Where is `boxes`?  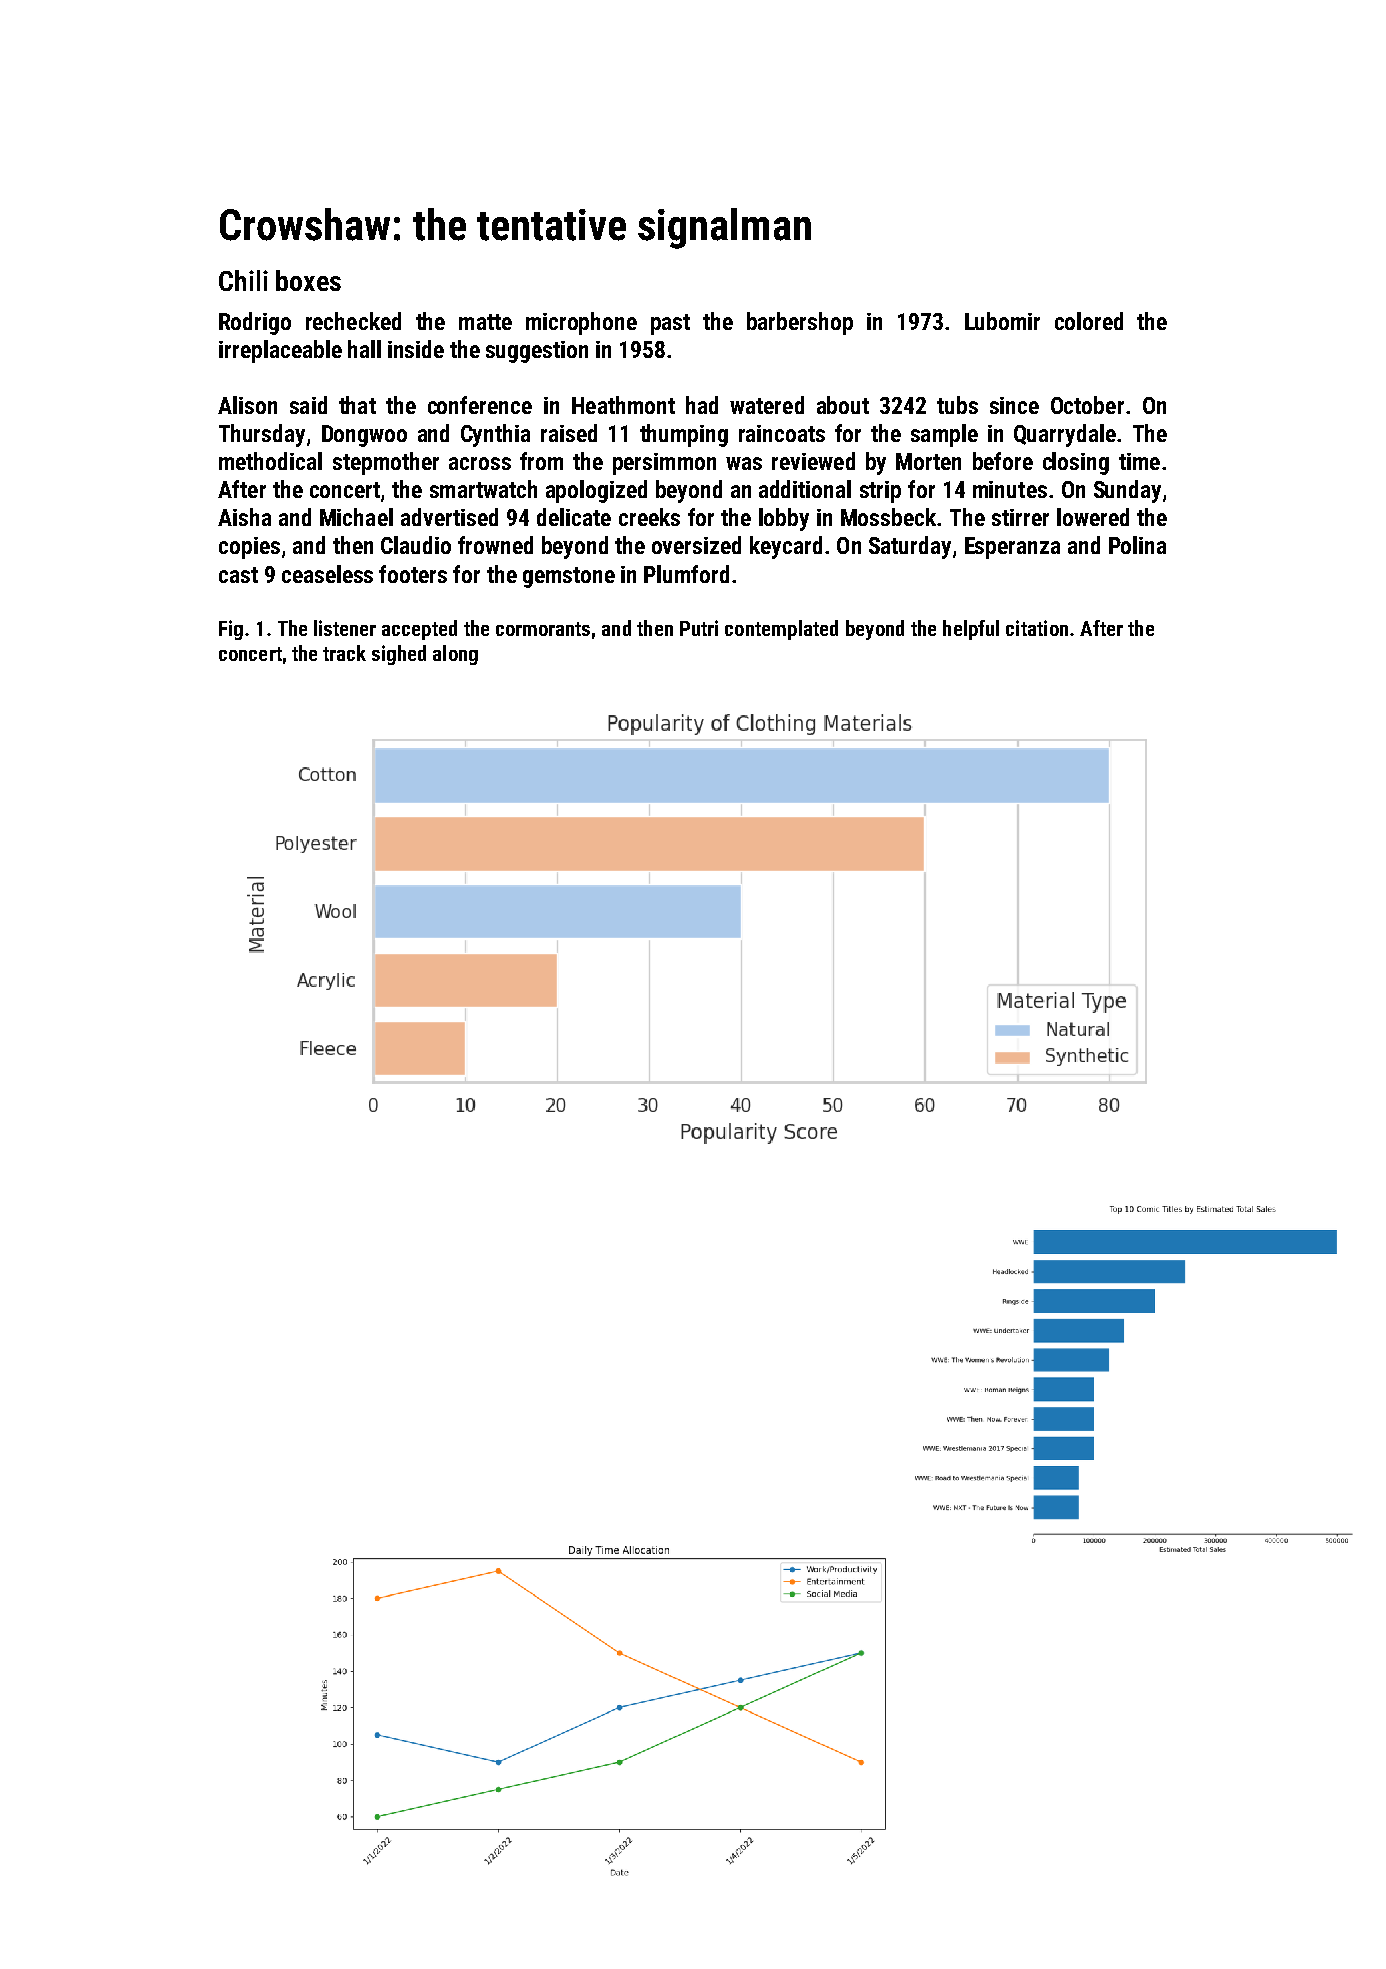
boxes is located at coordinates (308, 280).
